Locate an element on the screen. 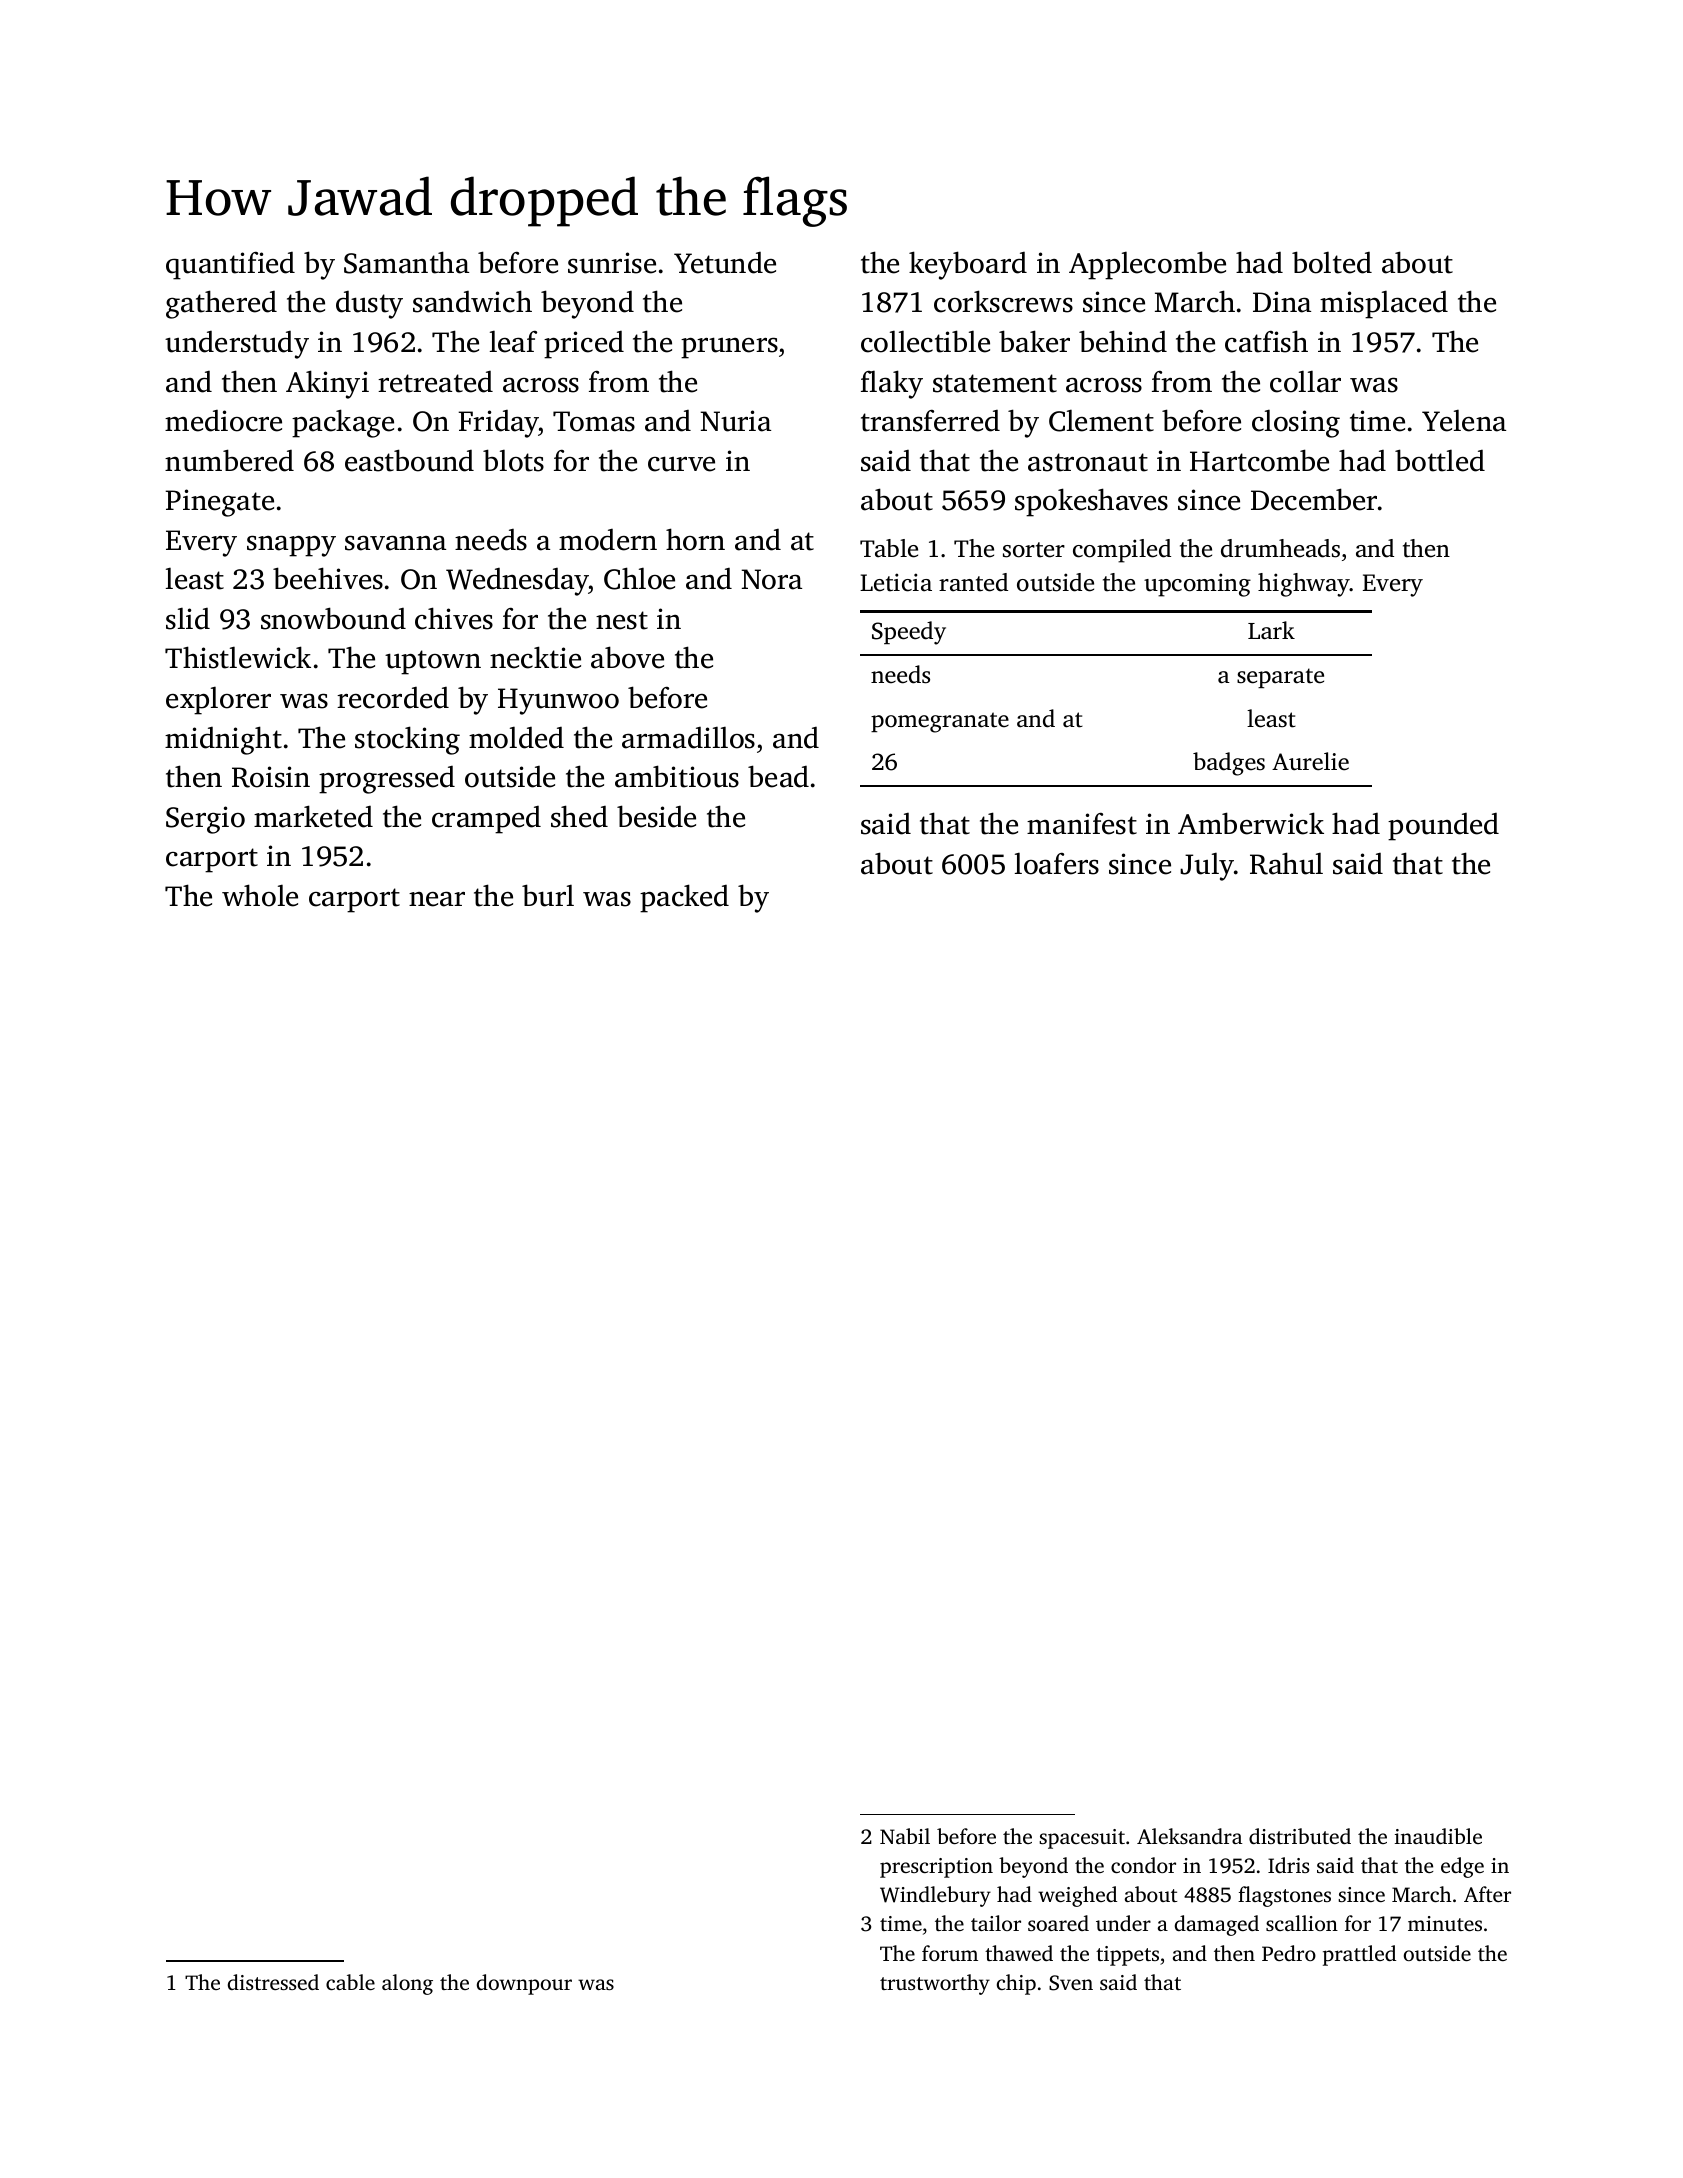 Image resolution: width=1683 pixels, height=2178 pixels. quantified is located at coordinates (230, 266).
